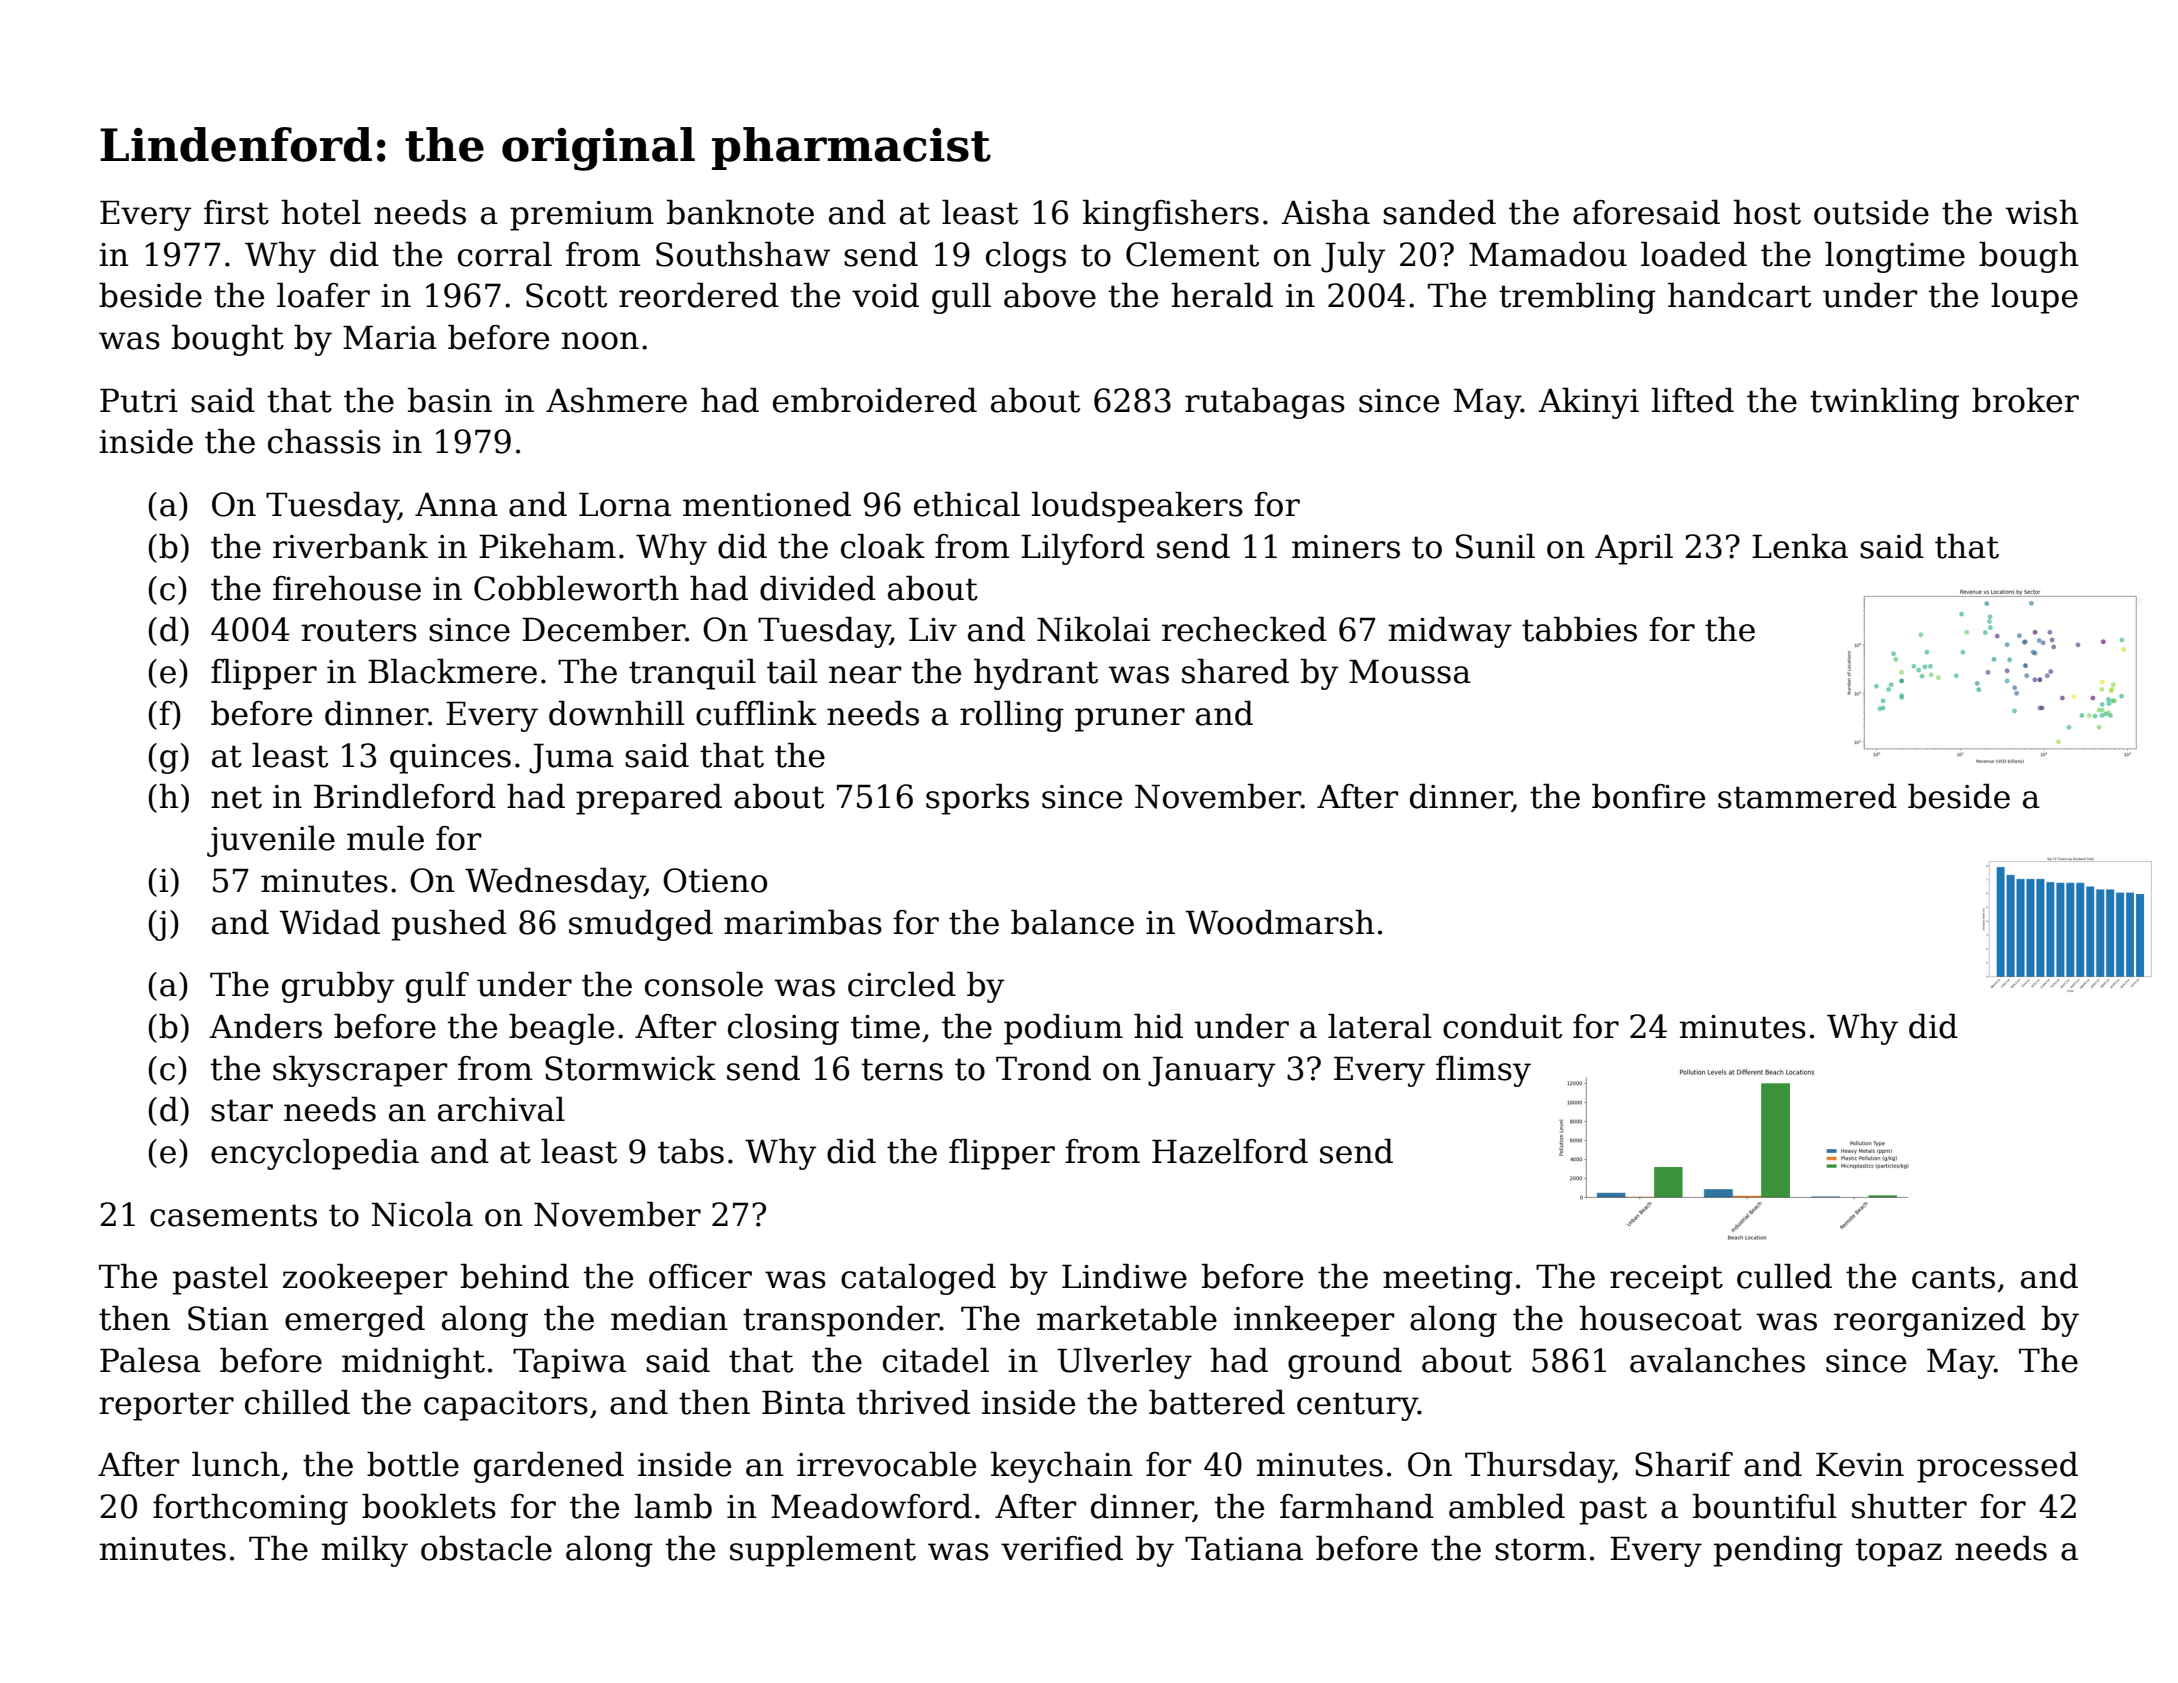 This page has width=2178, height=1683. What do you see at coordinates (743, 254) in the page?
I see `Southshaw` at bounding box center [743, 254].
